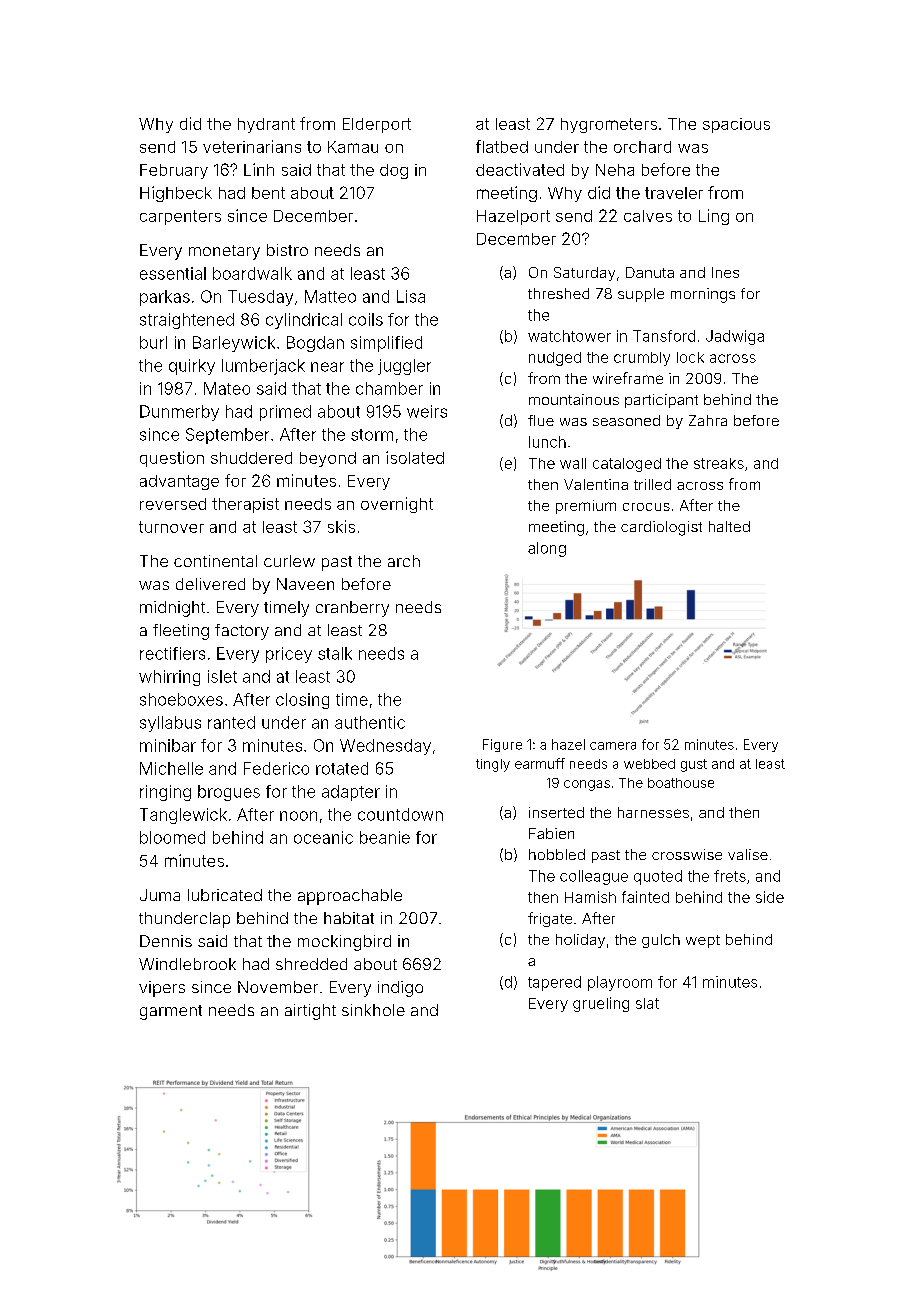 This screenshot has height=1314, width=924. Describe the element at coordinates (179, 413) in the screenshot. I see `Dunmerby` at that location.
